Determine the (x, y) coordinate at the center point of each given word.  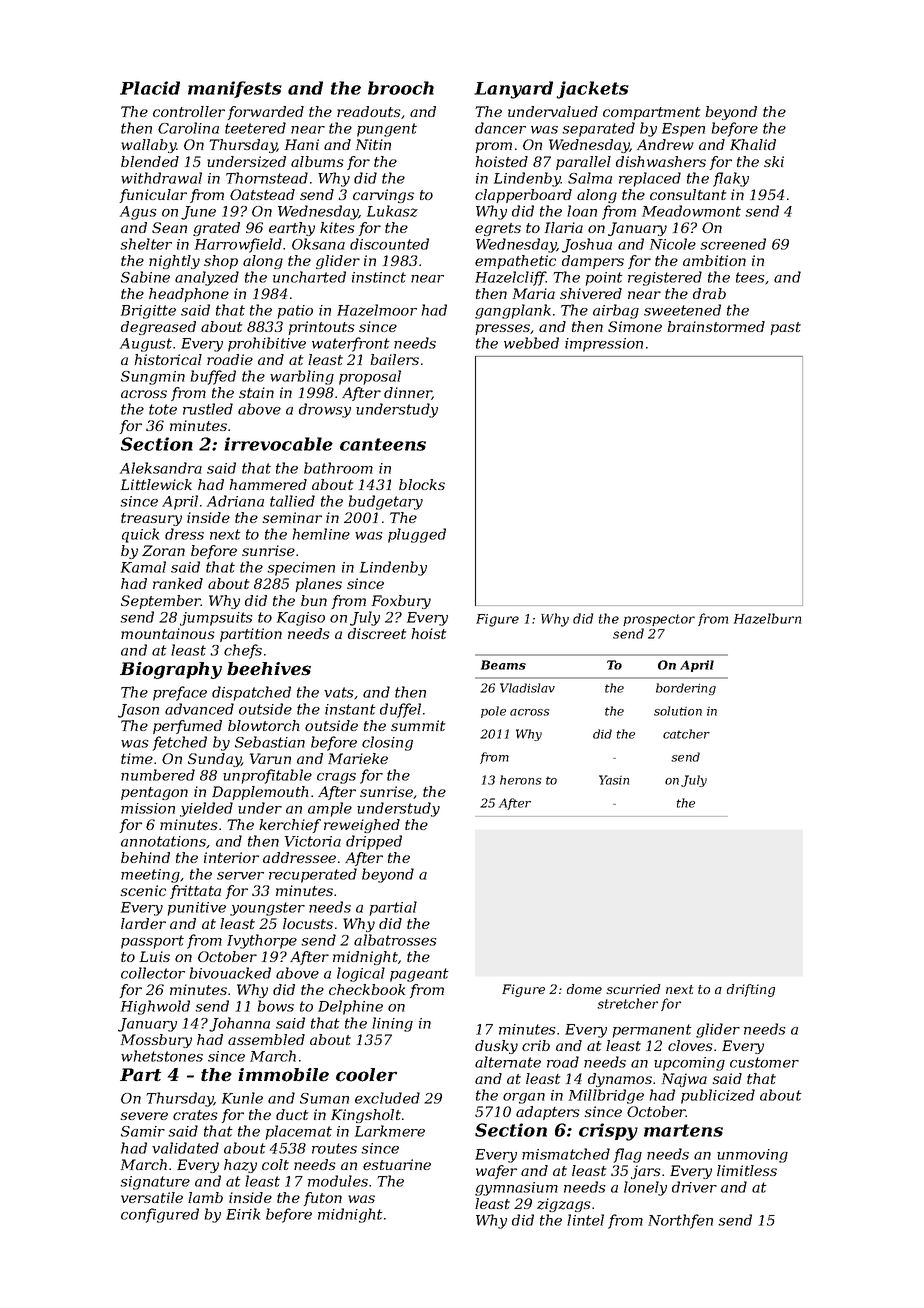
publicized (718, 1096)
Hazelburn (767, 618)
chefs (243, 651)
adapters (548, 1113)
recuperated (313, 875)
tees (750, 277)
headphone (189, 295)
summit (418, 725)
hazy (240, 1166)
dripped (374, 842)
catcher (686, 734)
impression (604, 345)
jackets (592, 90)
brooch (401, 88)
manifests (235, 89)
